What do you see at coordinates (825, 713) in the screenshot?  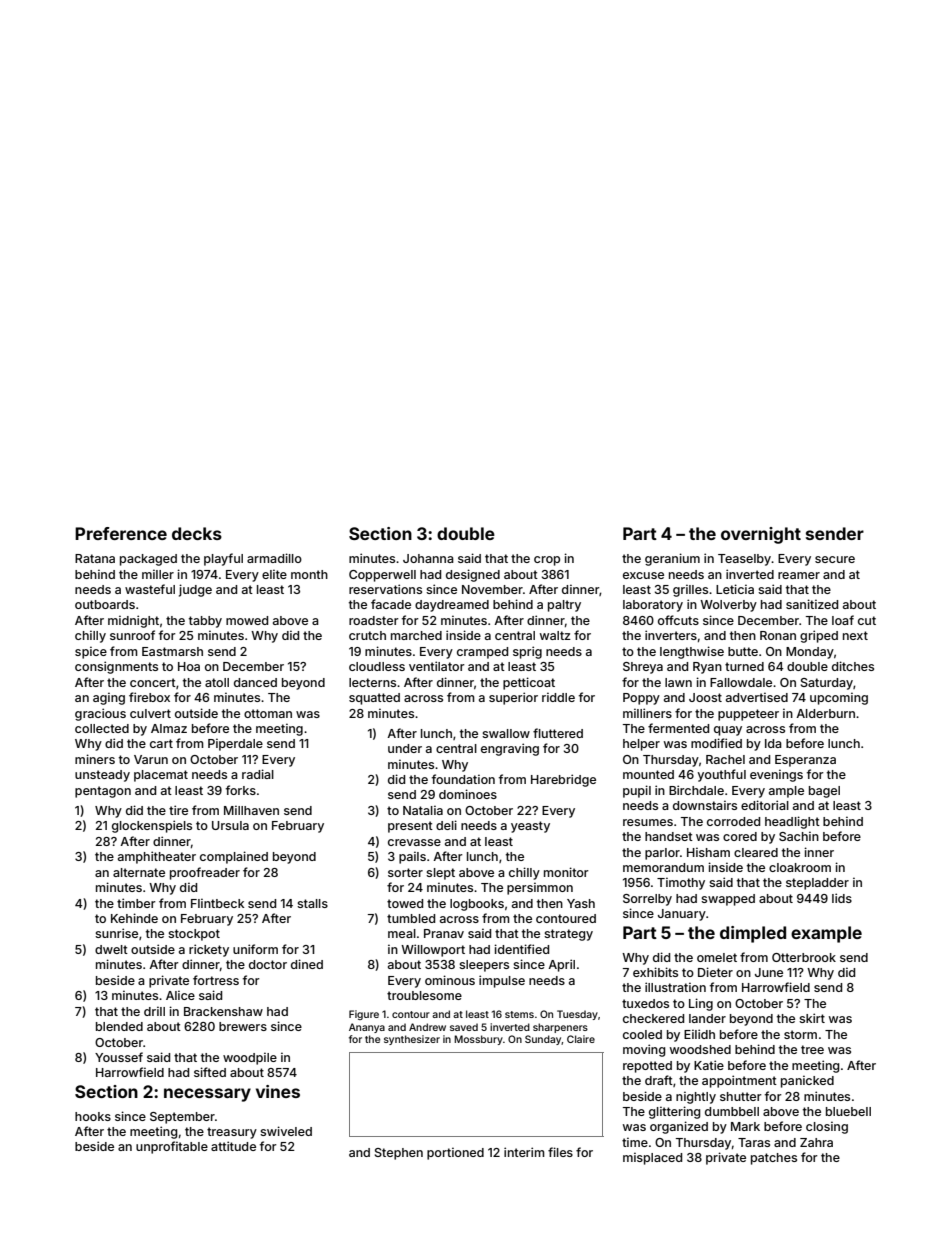 I see `Alderburn` at bounding box center [825, 713].
